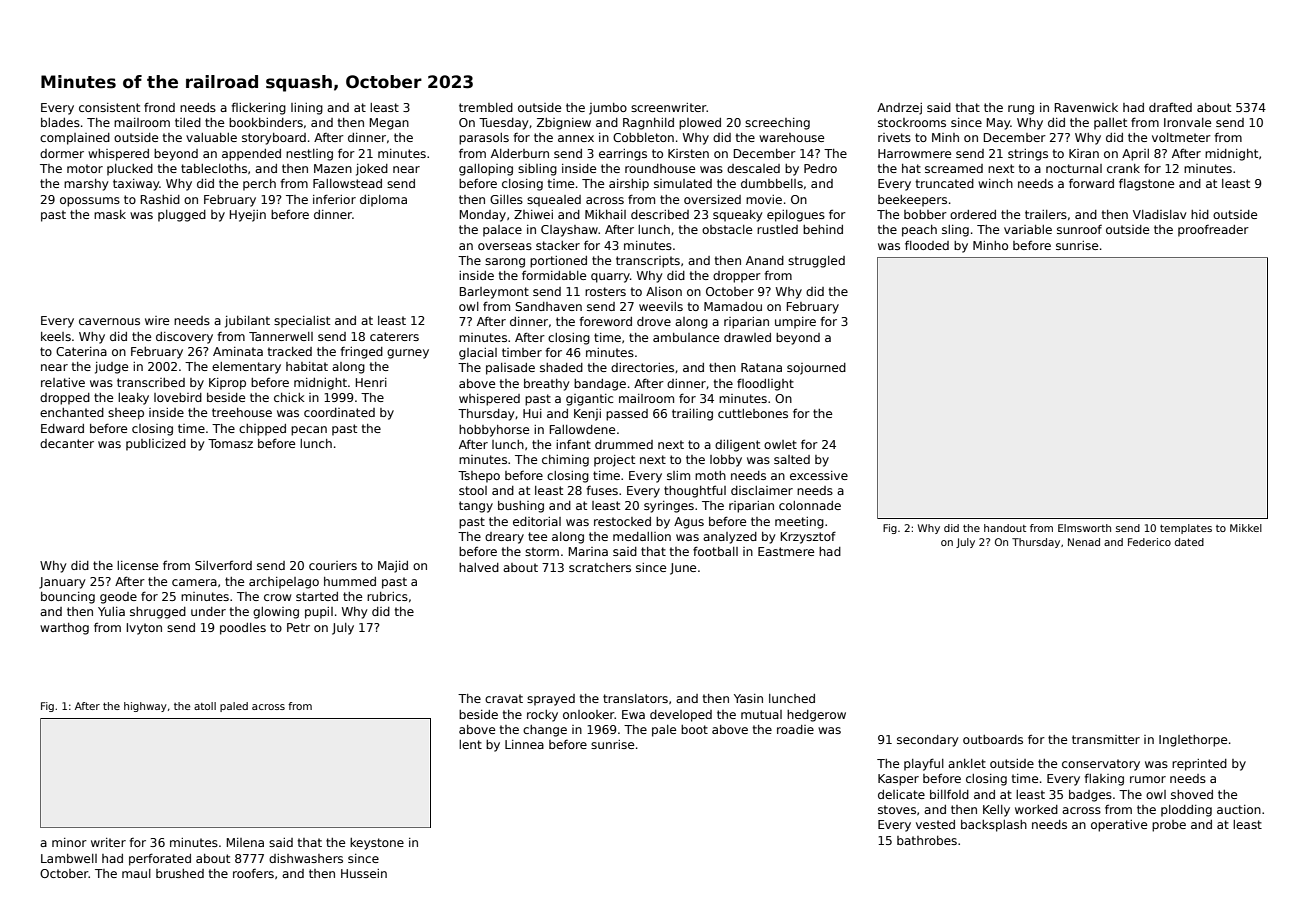  I want to click on hedgerow, so click(816, 716).
